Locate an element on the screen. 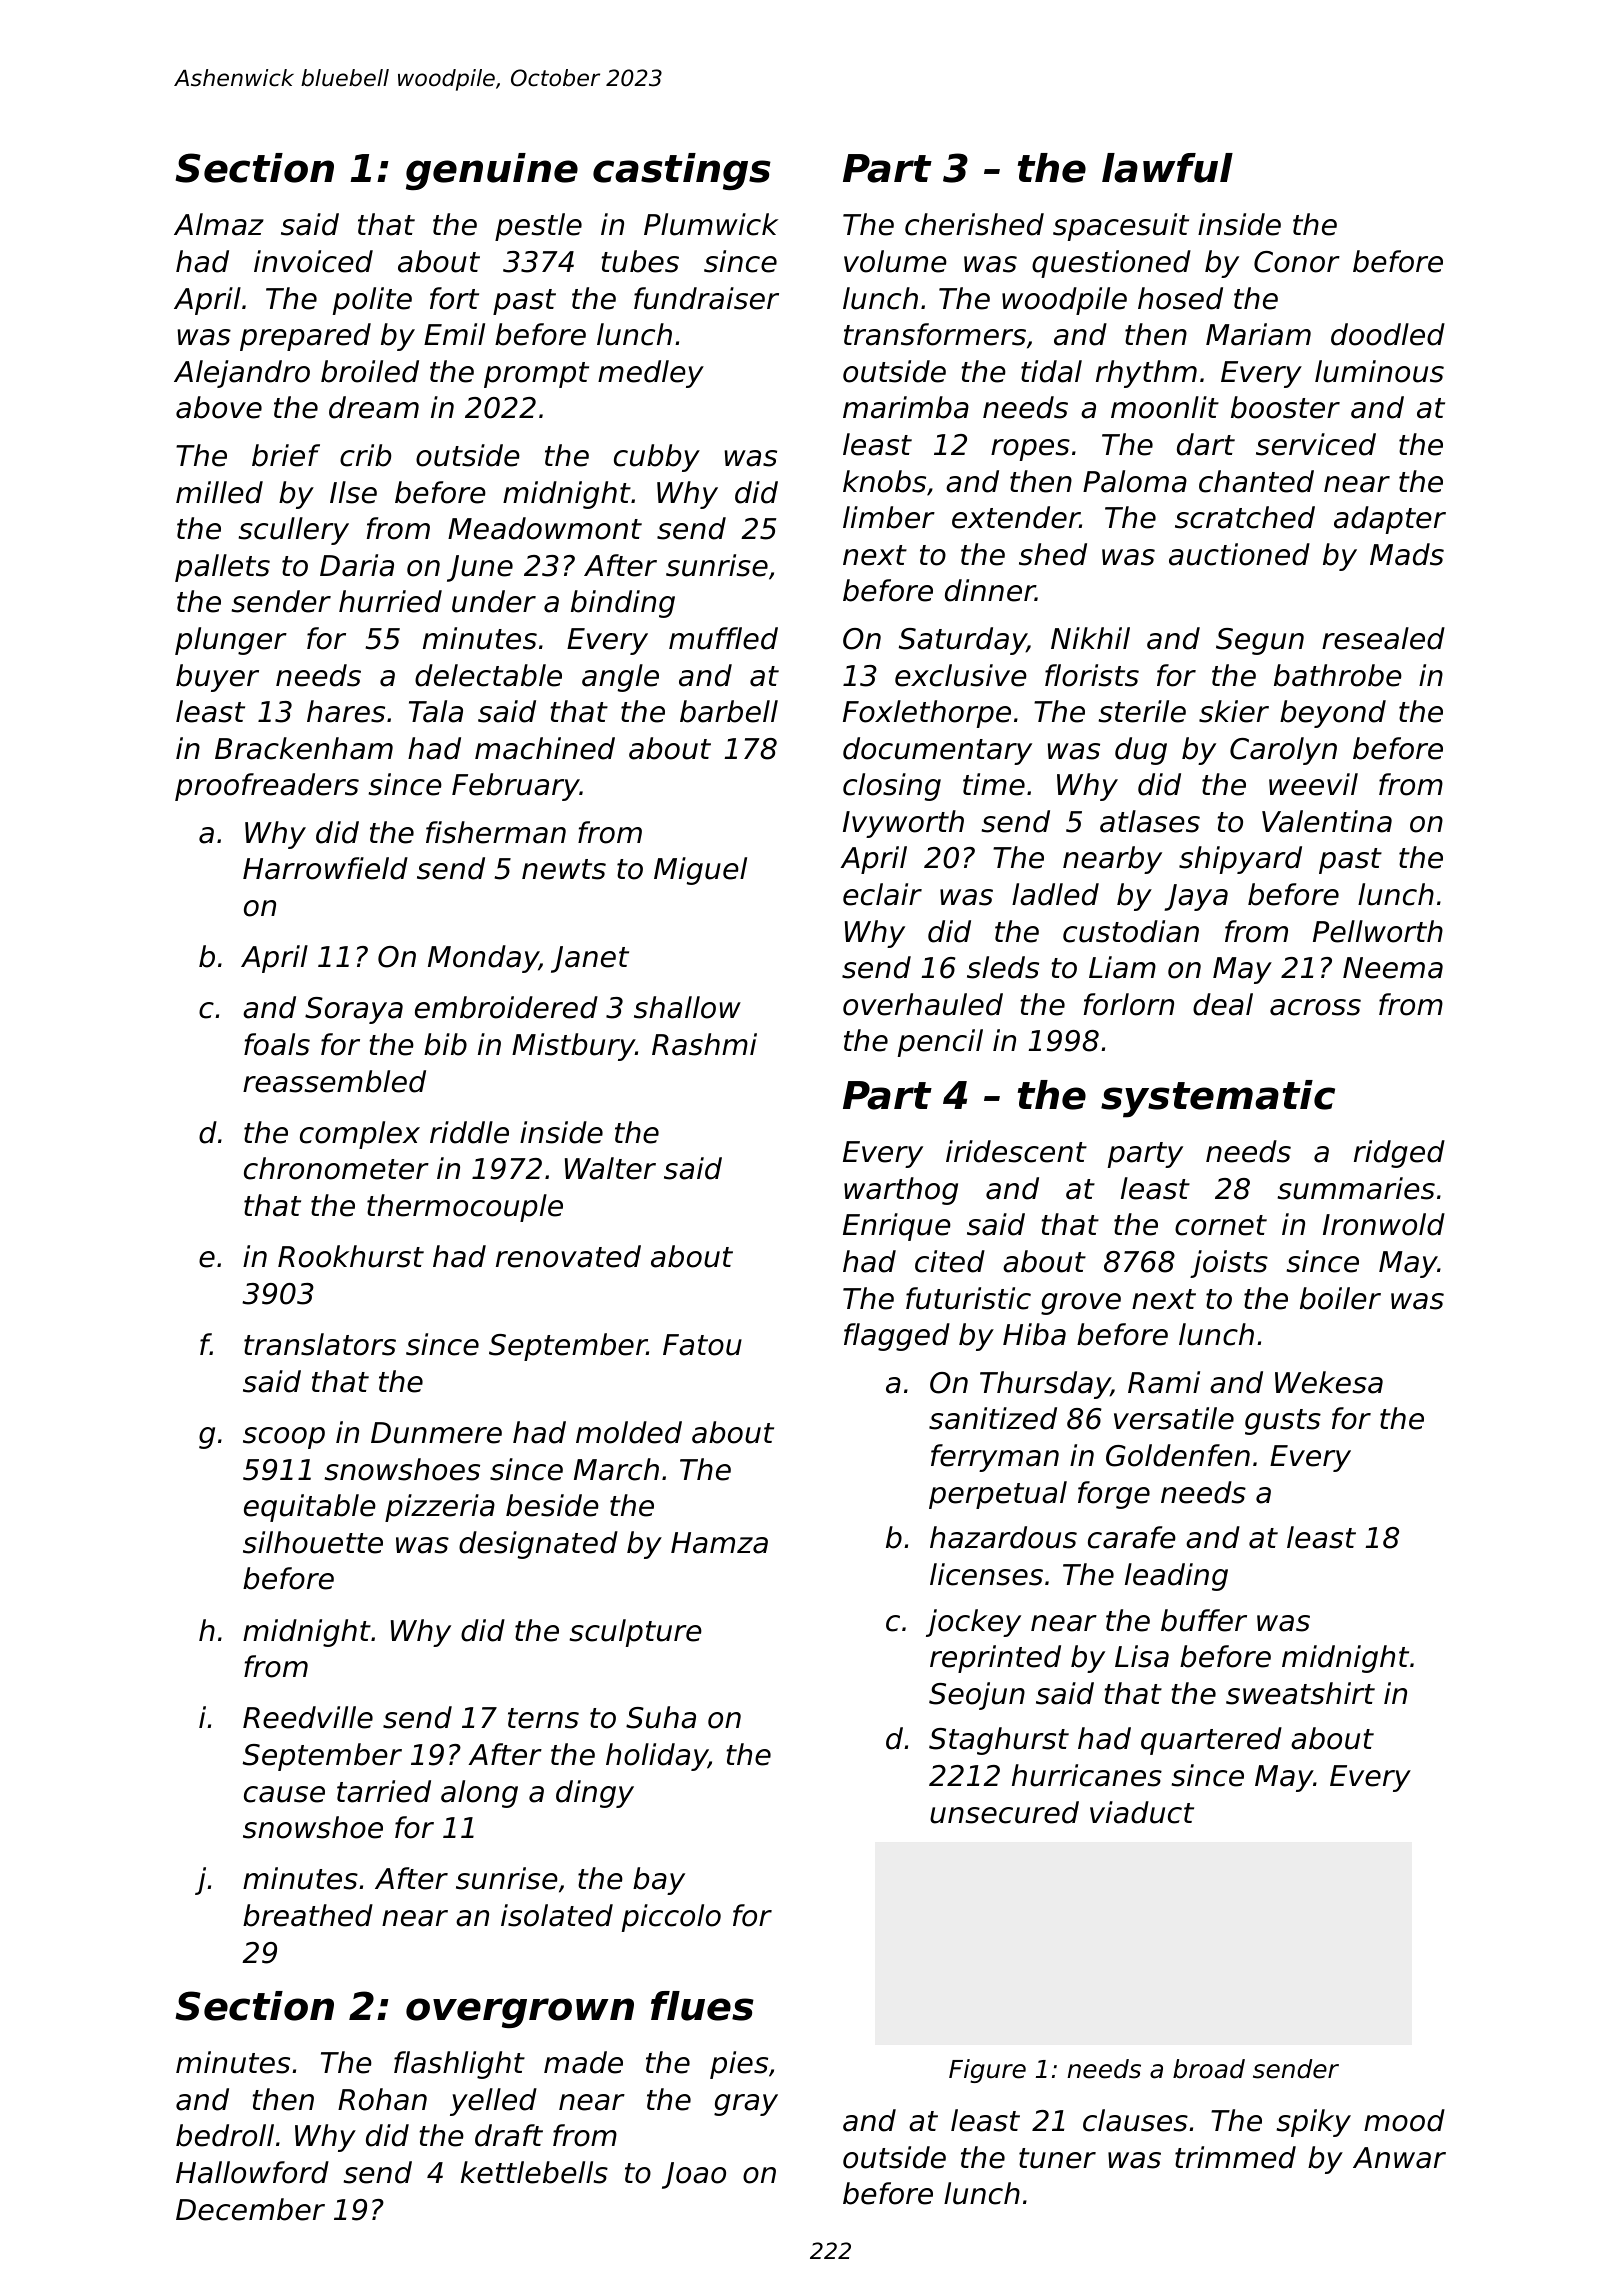 This screenshot has width=1620, height=2292. forge is located at coordinates (1114, 1495).
